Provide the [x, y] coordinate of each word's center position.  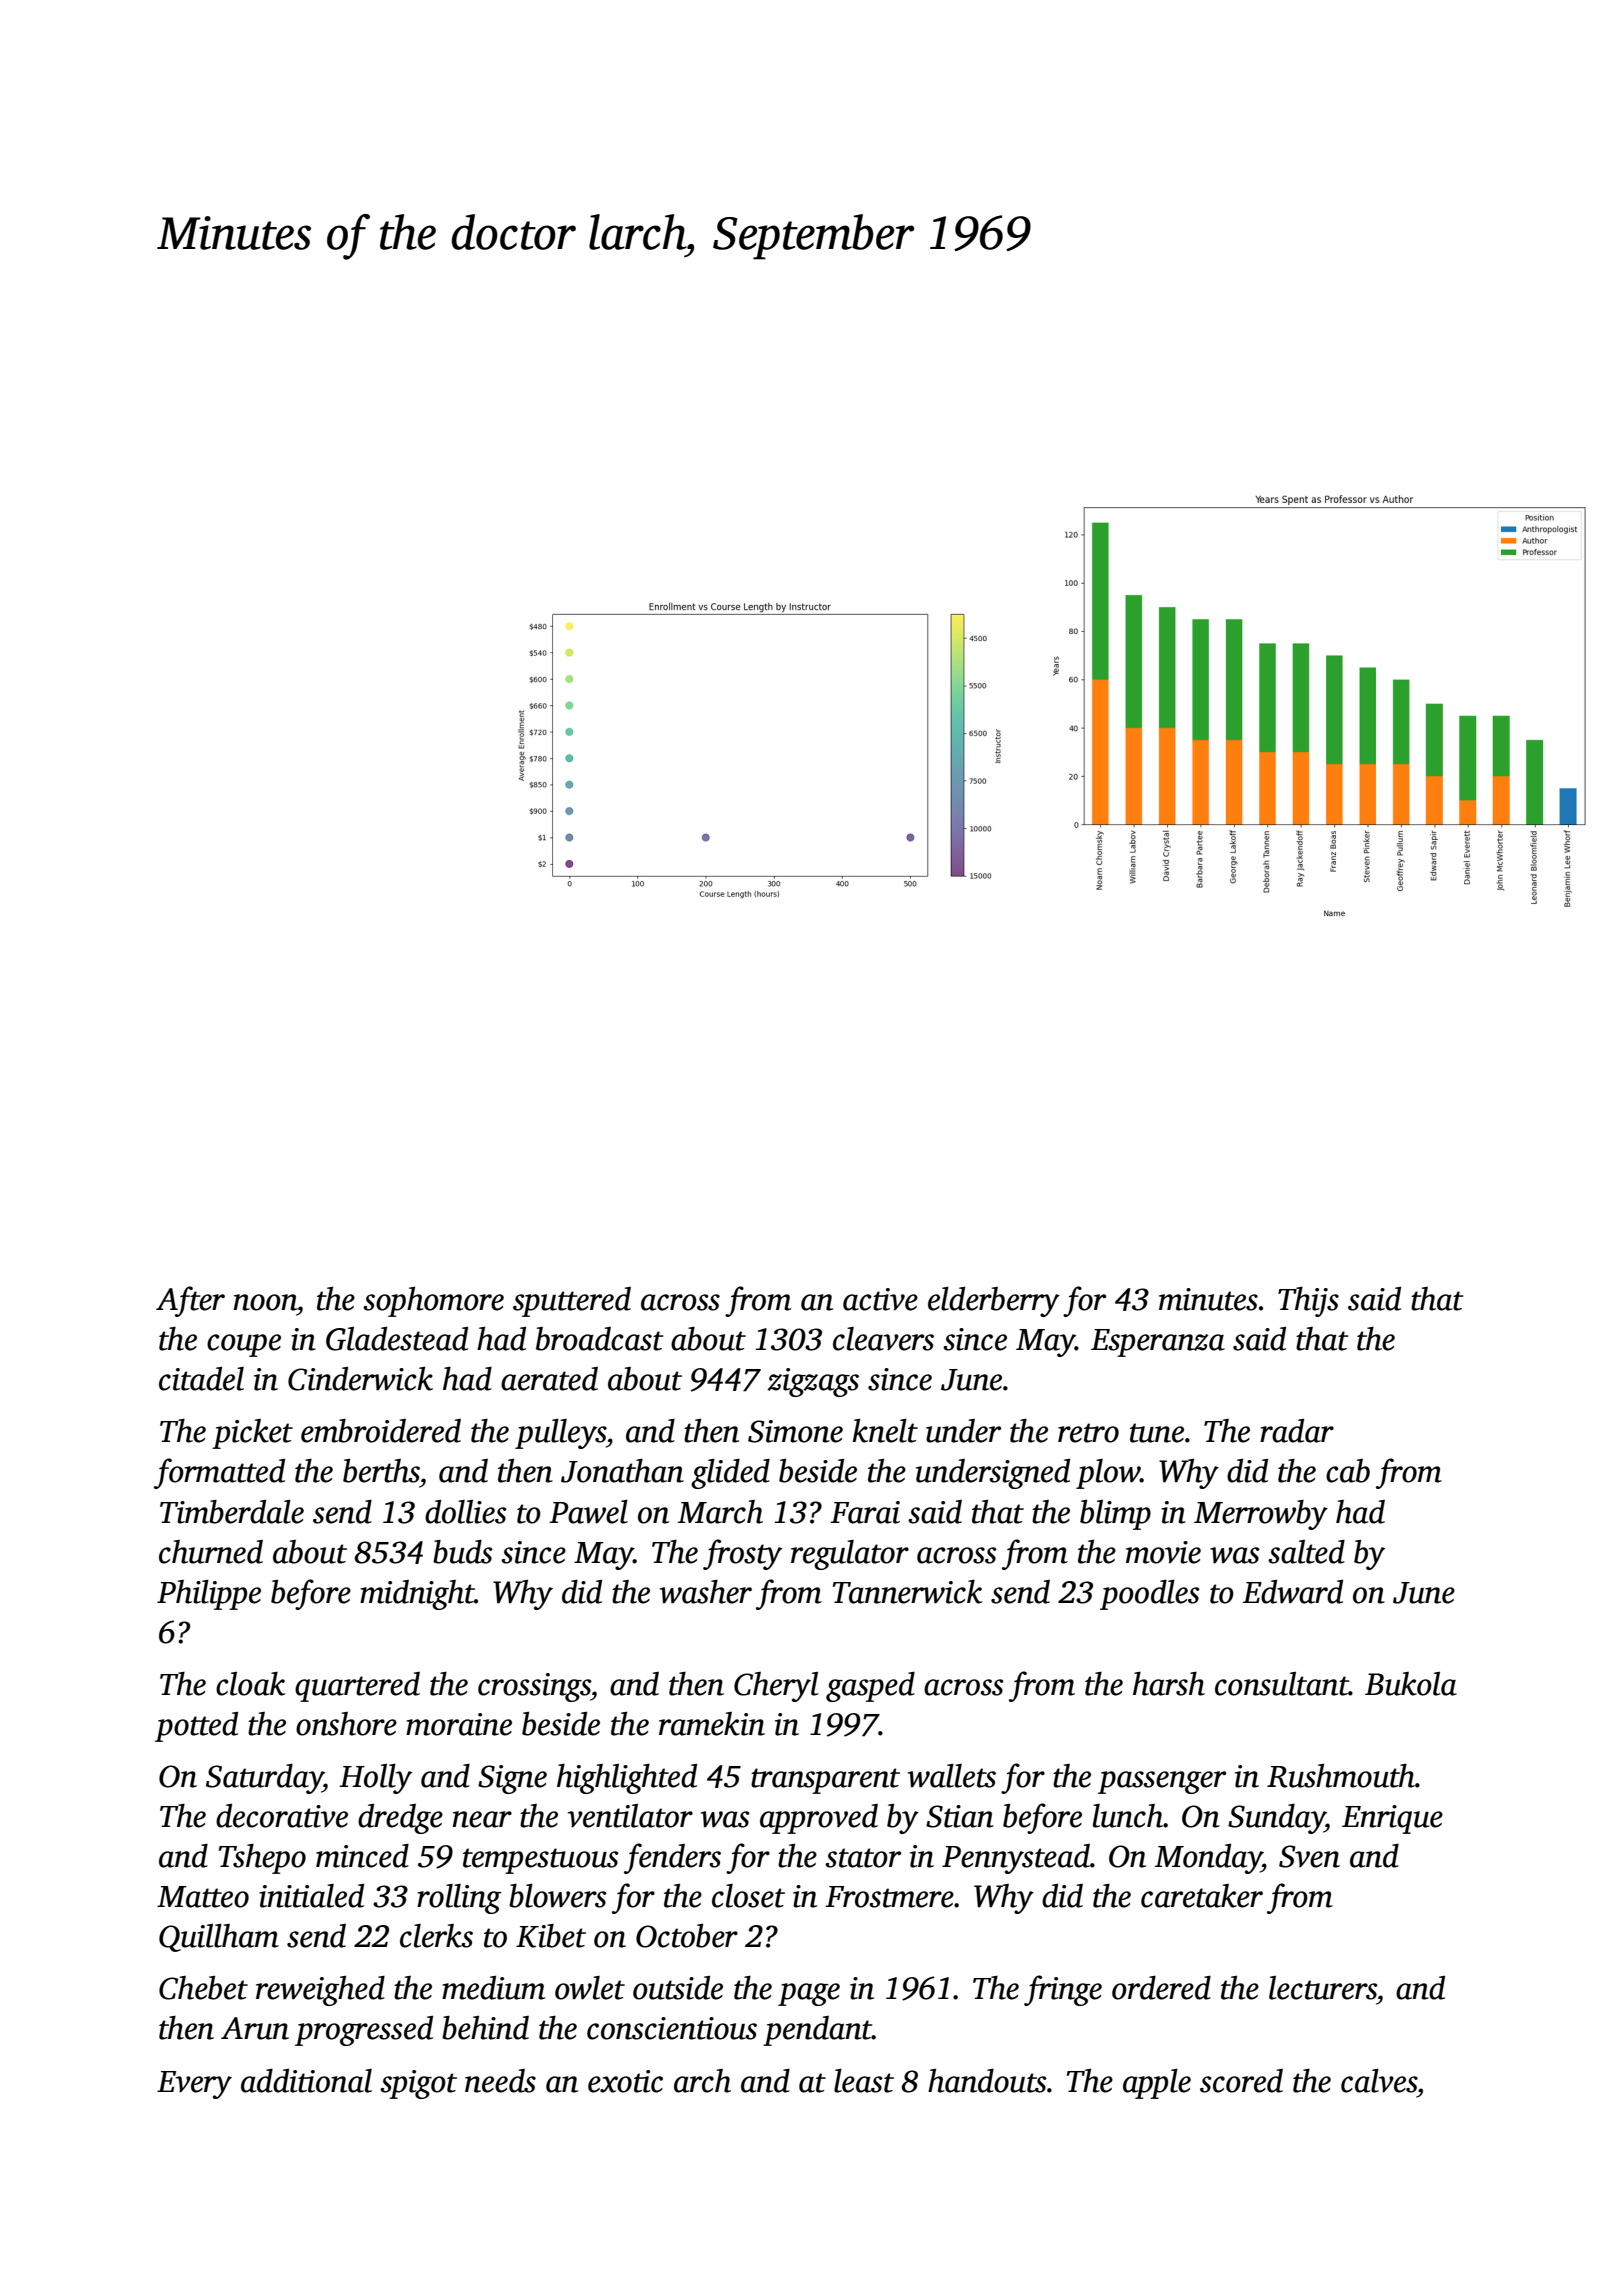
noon [265, 1302]
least [864, 2081]
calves [1379, 2081]
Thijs [1308, 1302]
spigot [418, 2084]
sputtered [572, 1302]
